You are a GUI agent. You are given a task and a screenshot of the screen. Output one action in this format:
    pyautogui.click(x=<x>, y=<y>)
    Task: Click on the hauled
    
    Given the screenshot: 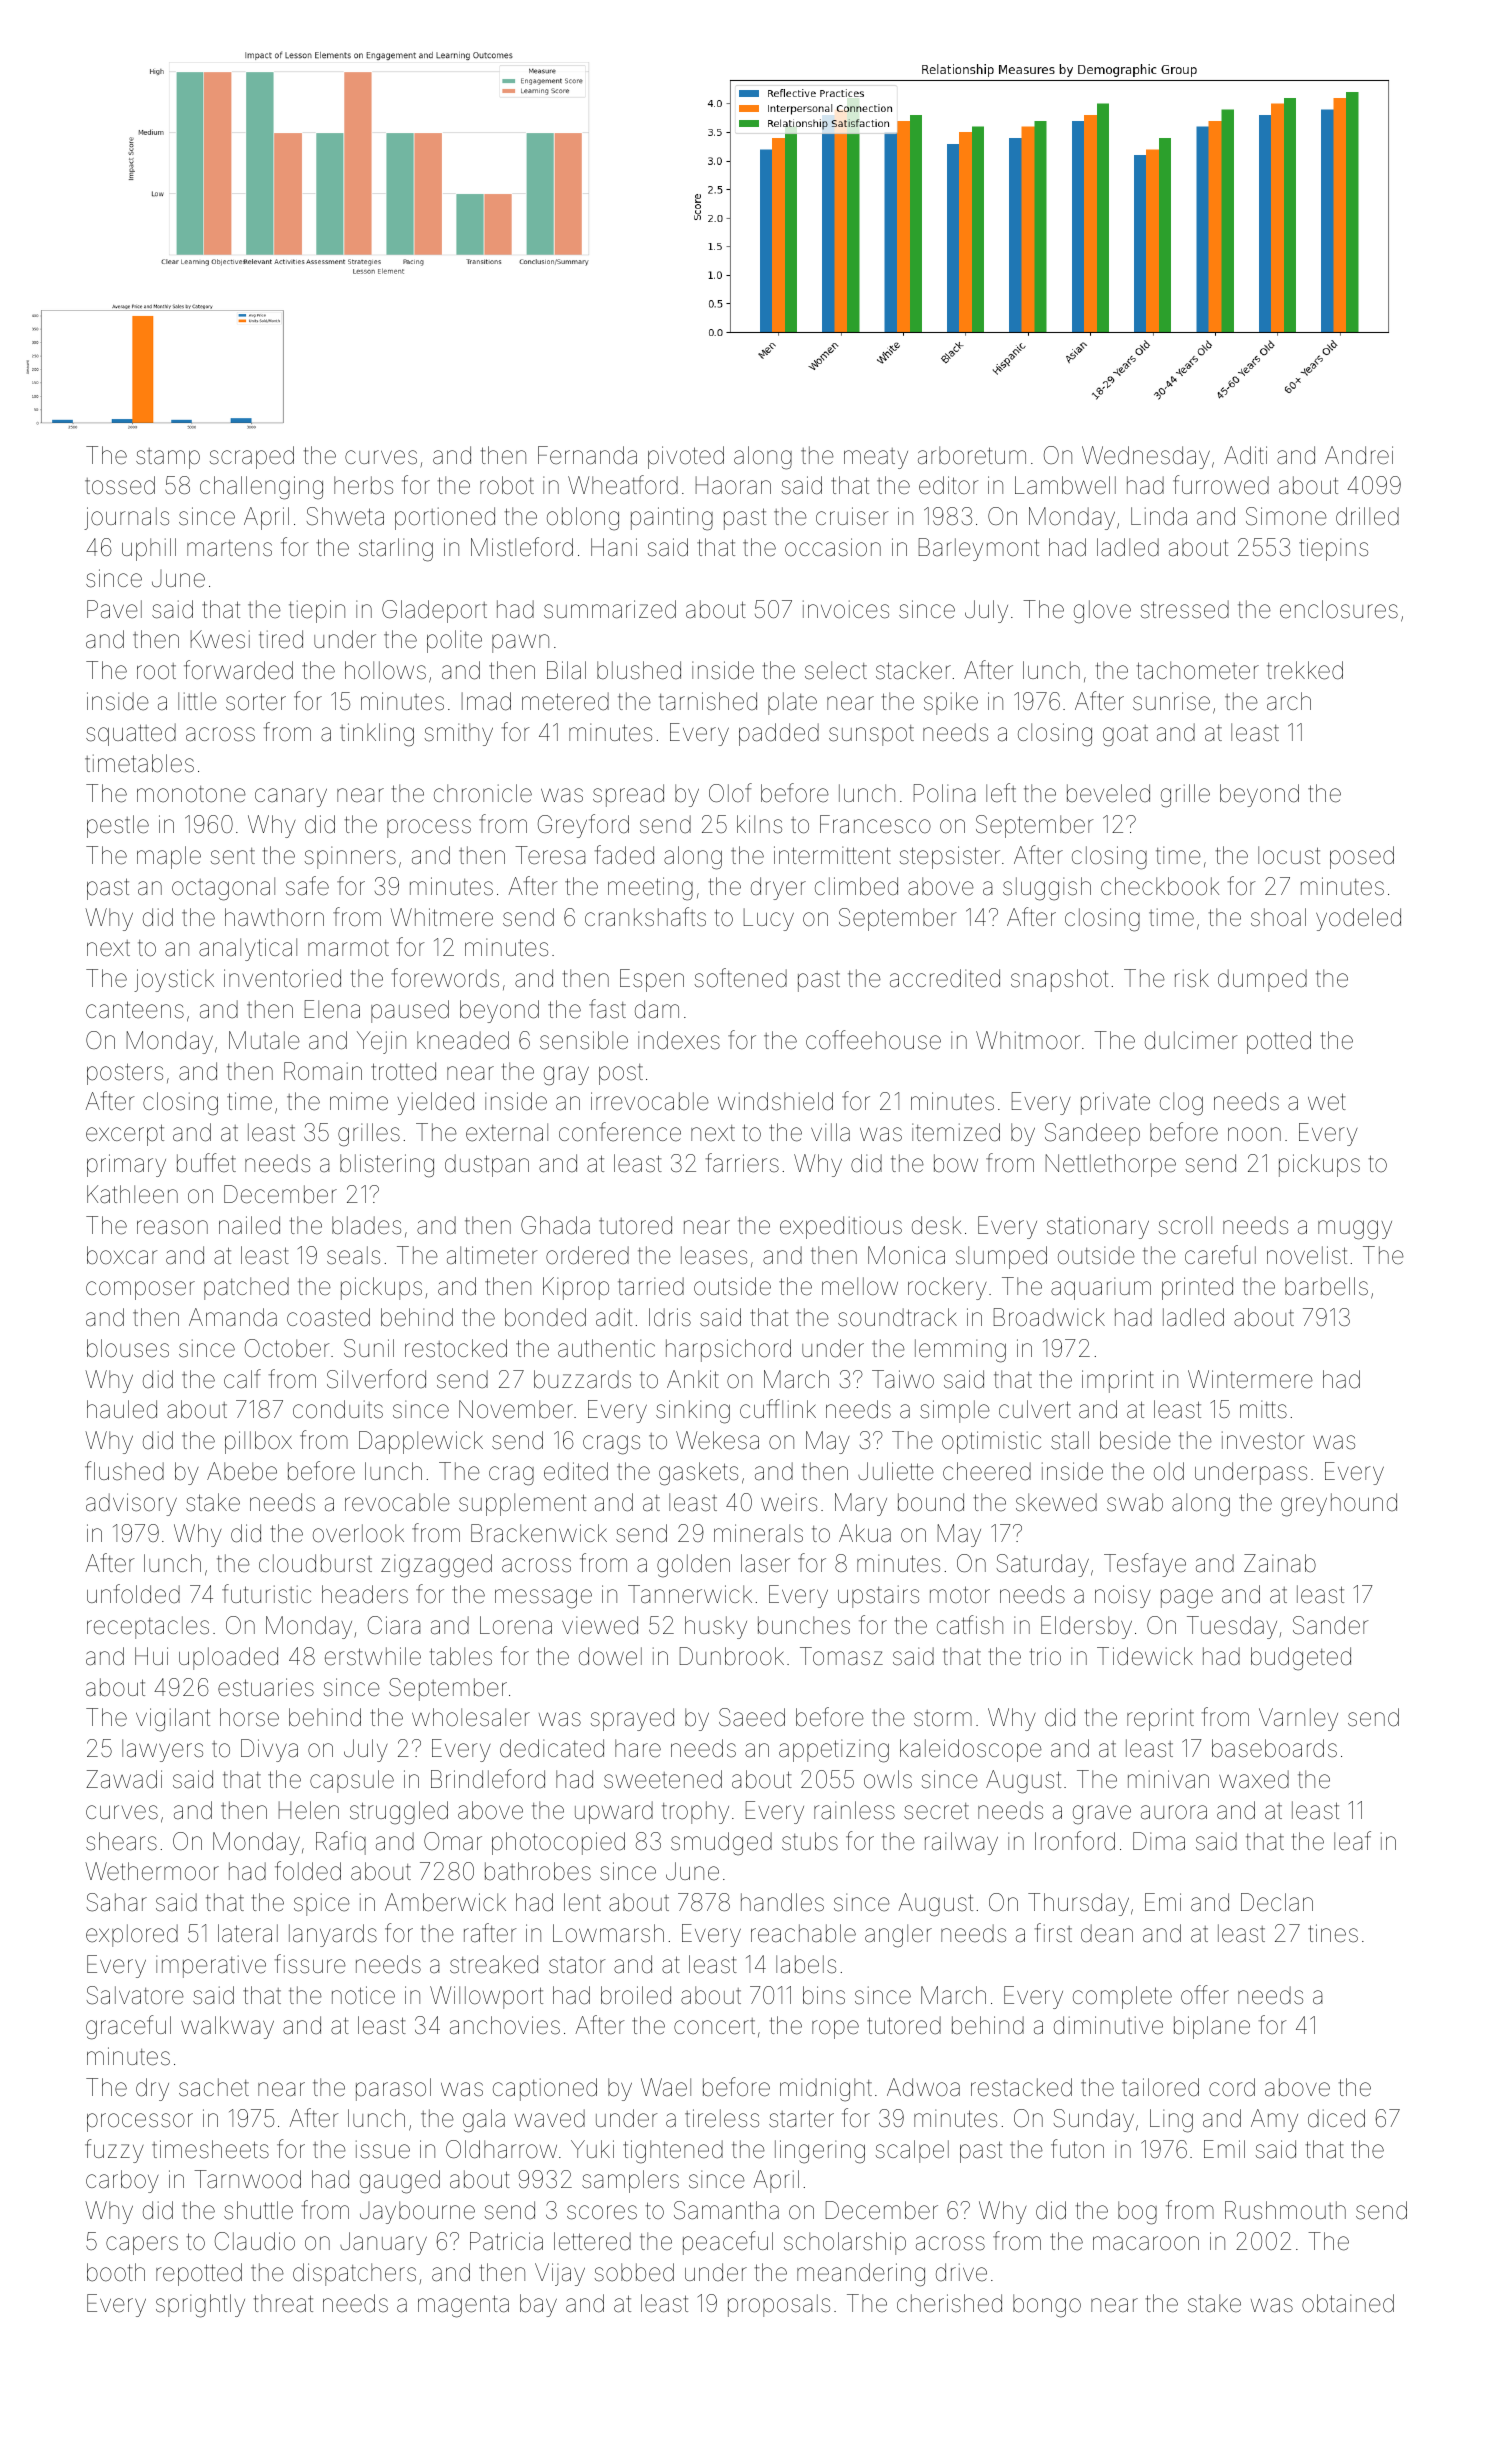 What is the action you would take?
    pyautogui.click(x=122, y=1409)
